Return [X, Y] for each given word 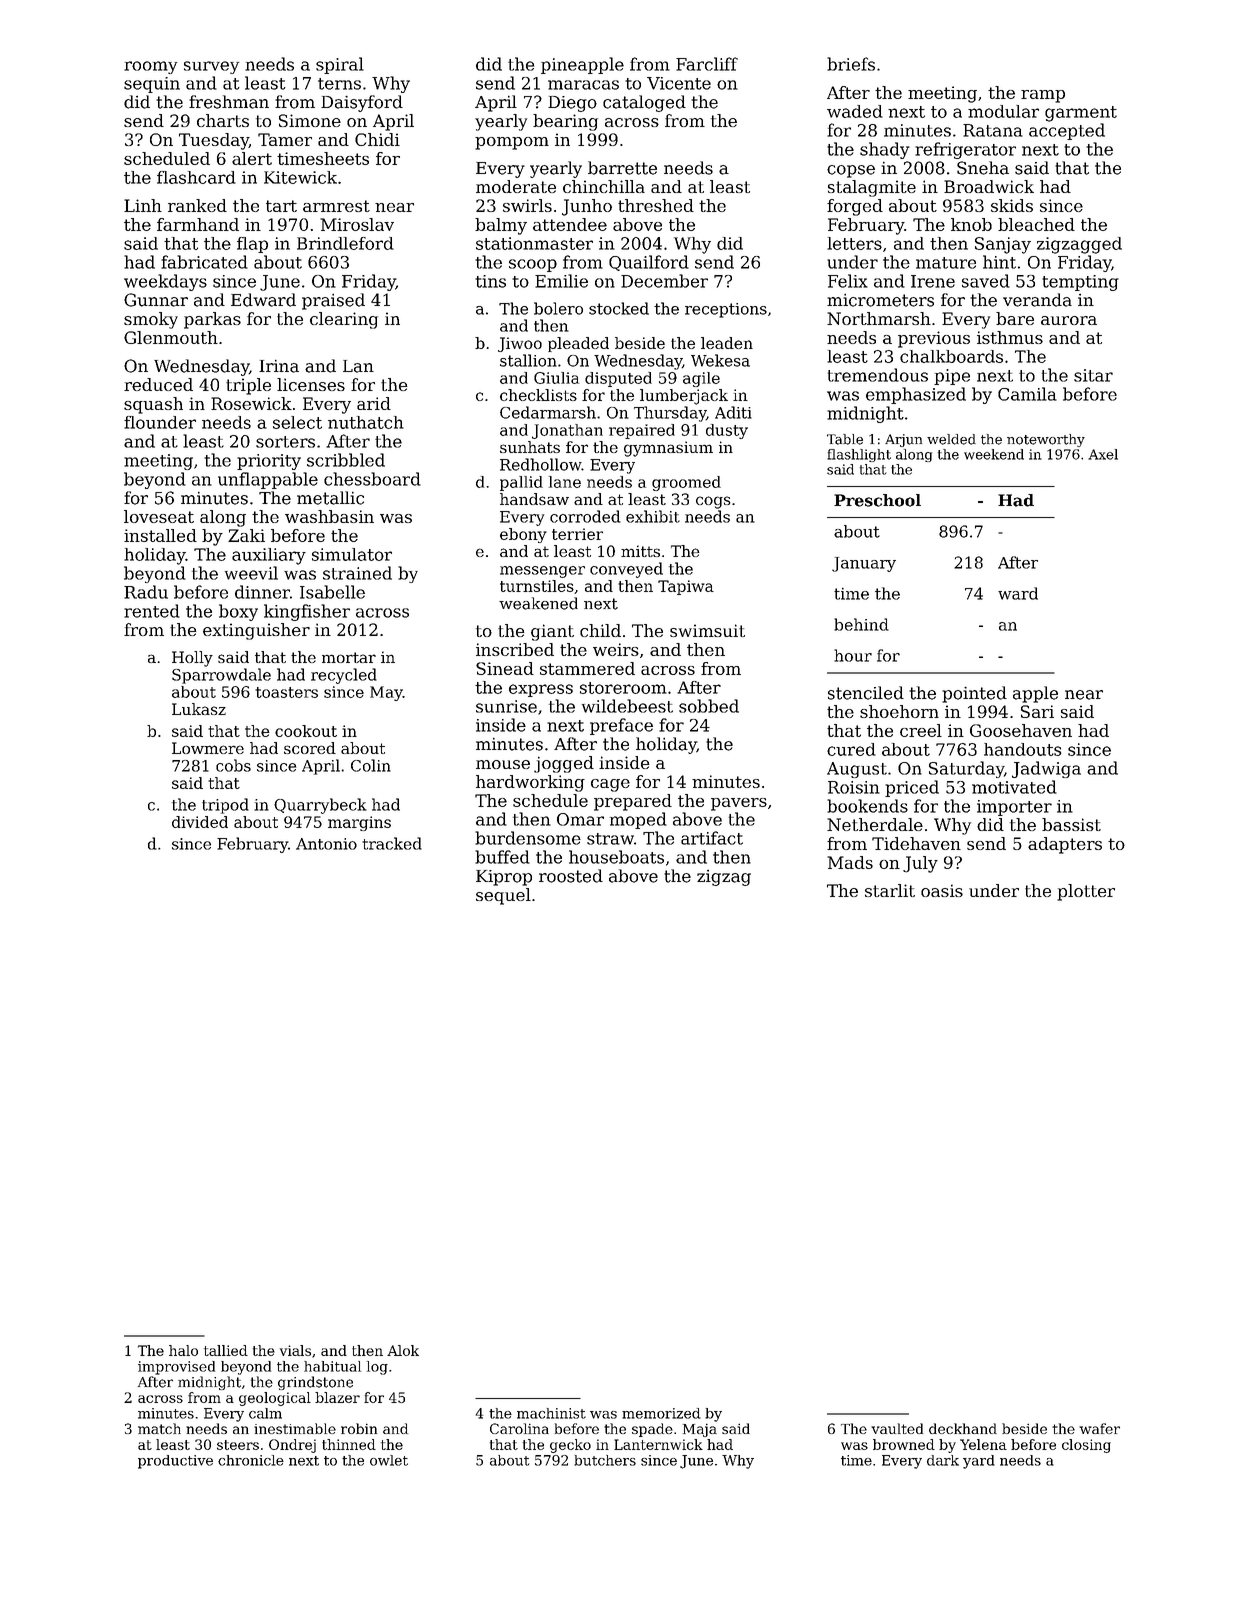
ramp [1043, 96]
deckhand [963, 1428]
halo [183, 1350]
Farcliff [707, 64]
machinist [551, 1413]
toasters [286, 692]
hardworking [530, 783]
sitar [1093, 375]
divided [200, 822]
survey [211, 67]
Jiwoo [520, 344]
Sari [1037, 711]
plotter [1086, 892]
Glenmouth [171, 337]
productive [175, 1462]
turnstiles [537, 586]
